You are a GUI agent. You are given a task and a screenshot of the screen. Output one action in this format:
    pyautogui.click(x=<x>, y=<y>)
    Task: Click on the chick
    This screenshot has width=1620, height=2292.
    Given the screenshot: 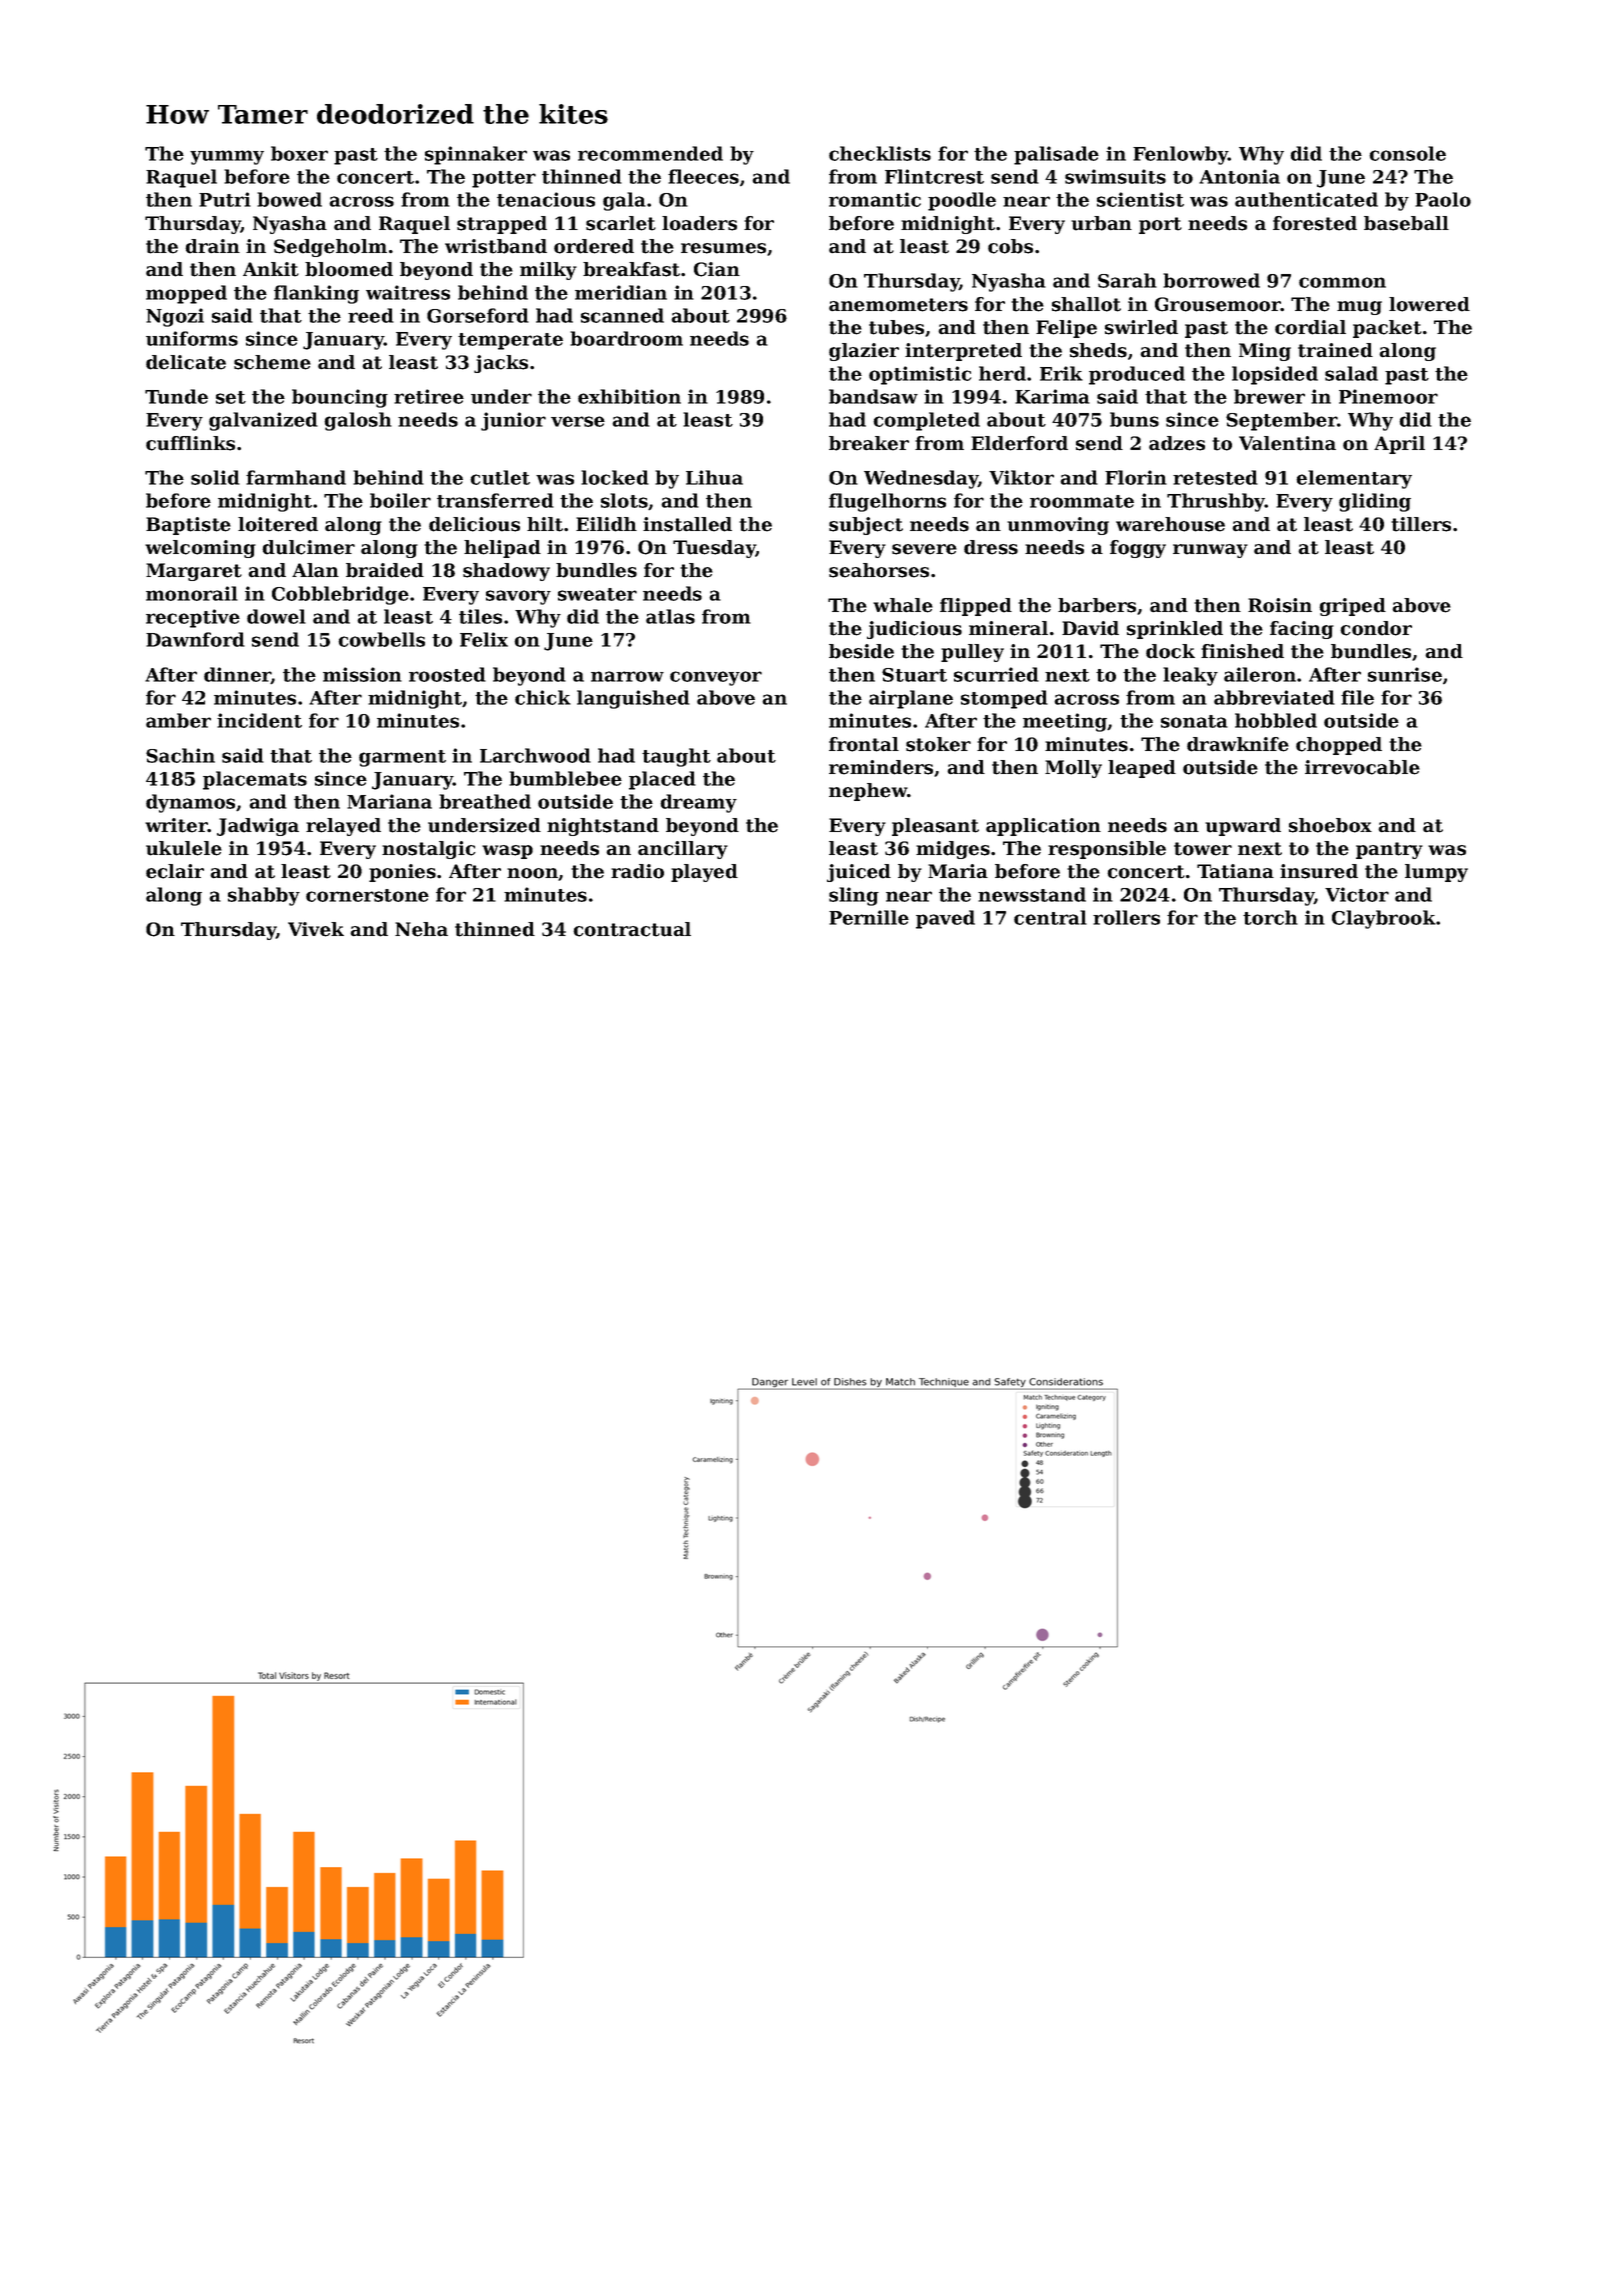 What is the action you would take?
    pyautogui.click(x=543, y=697)
